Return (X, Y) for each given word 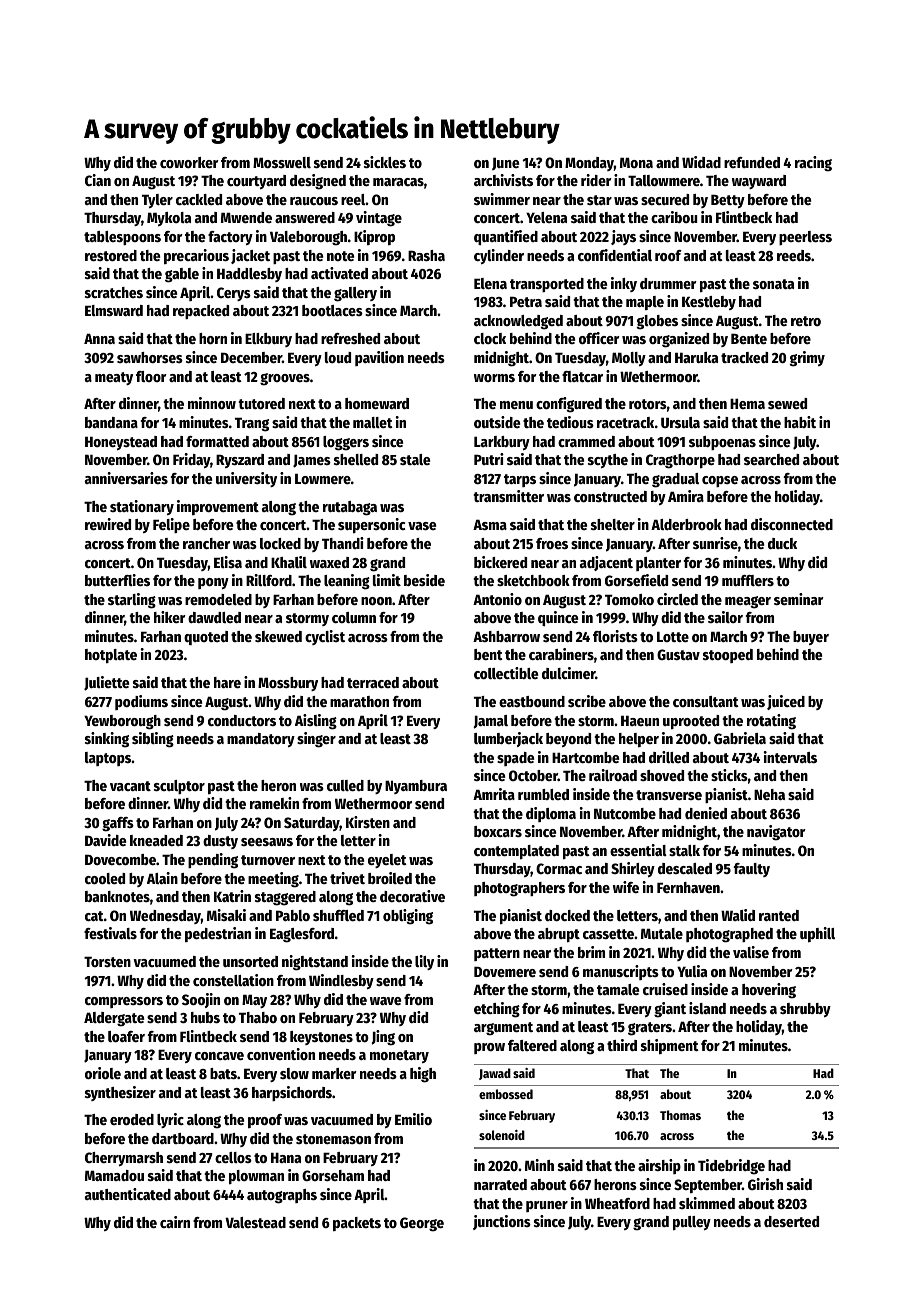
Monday (589, 164)
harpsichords (292, 1093)
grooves (285, 379)
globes (657, 322)
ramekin (274, 803)
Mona (636, 162)
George (422, 1224)
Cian (98, 180)
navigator (776, 833)
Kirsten (368, 822)
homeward (377, 403)
